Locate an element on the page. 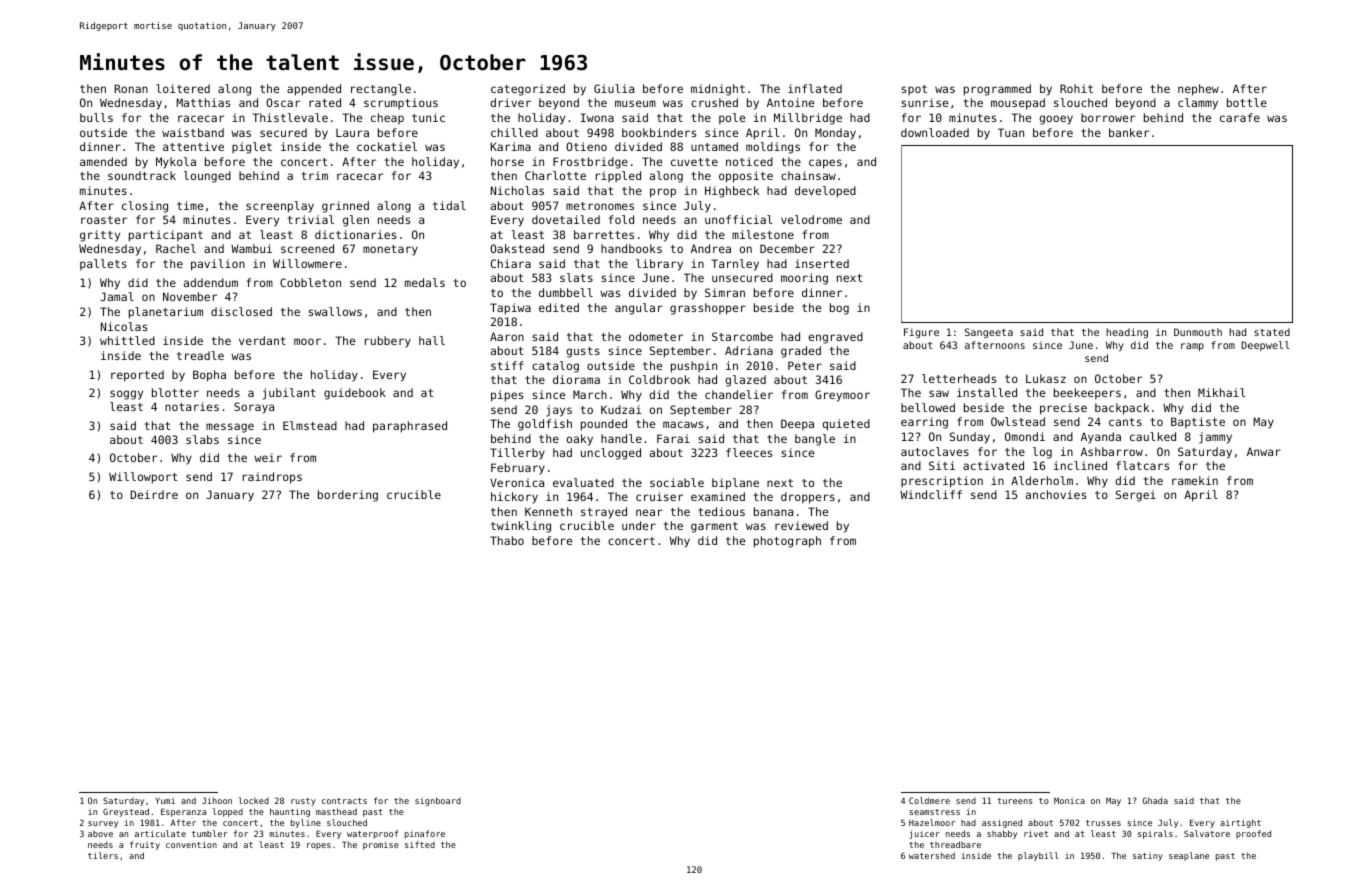 This page has height=887, width=1372. Millbridge is located at coordinates (808, 119).
